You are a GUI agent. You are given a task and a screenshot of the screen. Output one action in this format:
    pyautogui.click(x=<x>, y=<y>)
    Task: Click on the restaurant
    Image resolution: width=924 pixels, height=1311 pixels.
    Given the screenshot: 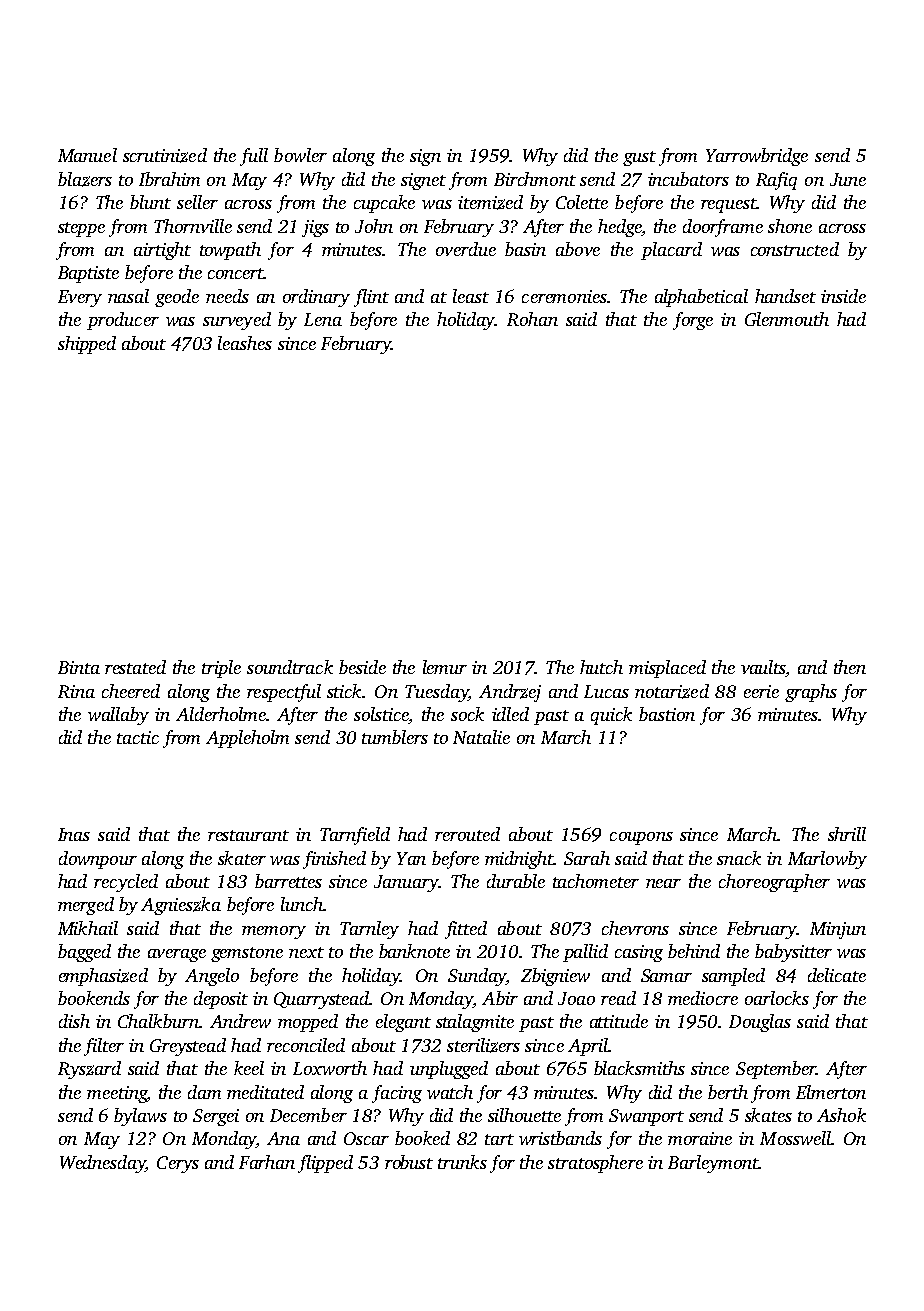 What is the action you would take?
    pyautogui.click(x=248, y=835)
